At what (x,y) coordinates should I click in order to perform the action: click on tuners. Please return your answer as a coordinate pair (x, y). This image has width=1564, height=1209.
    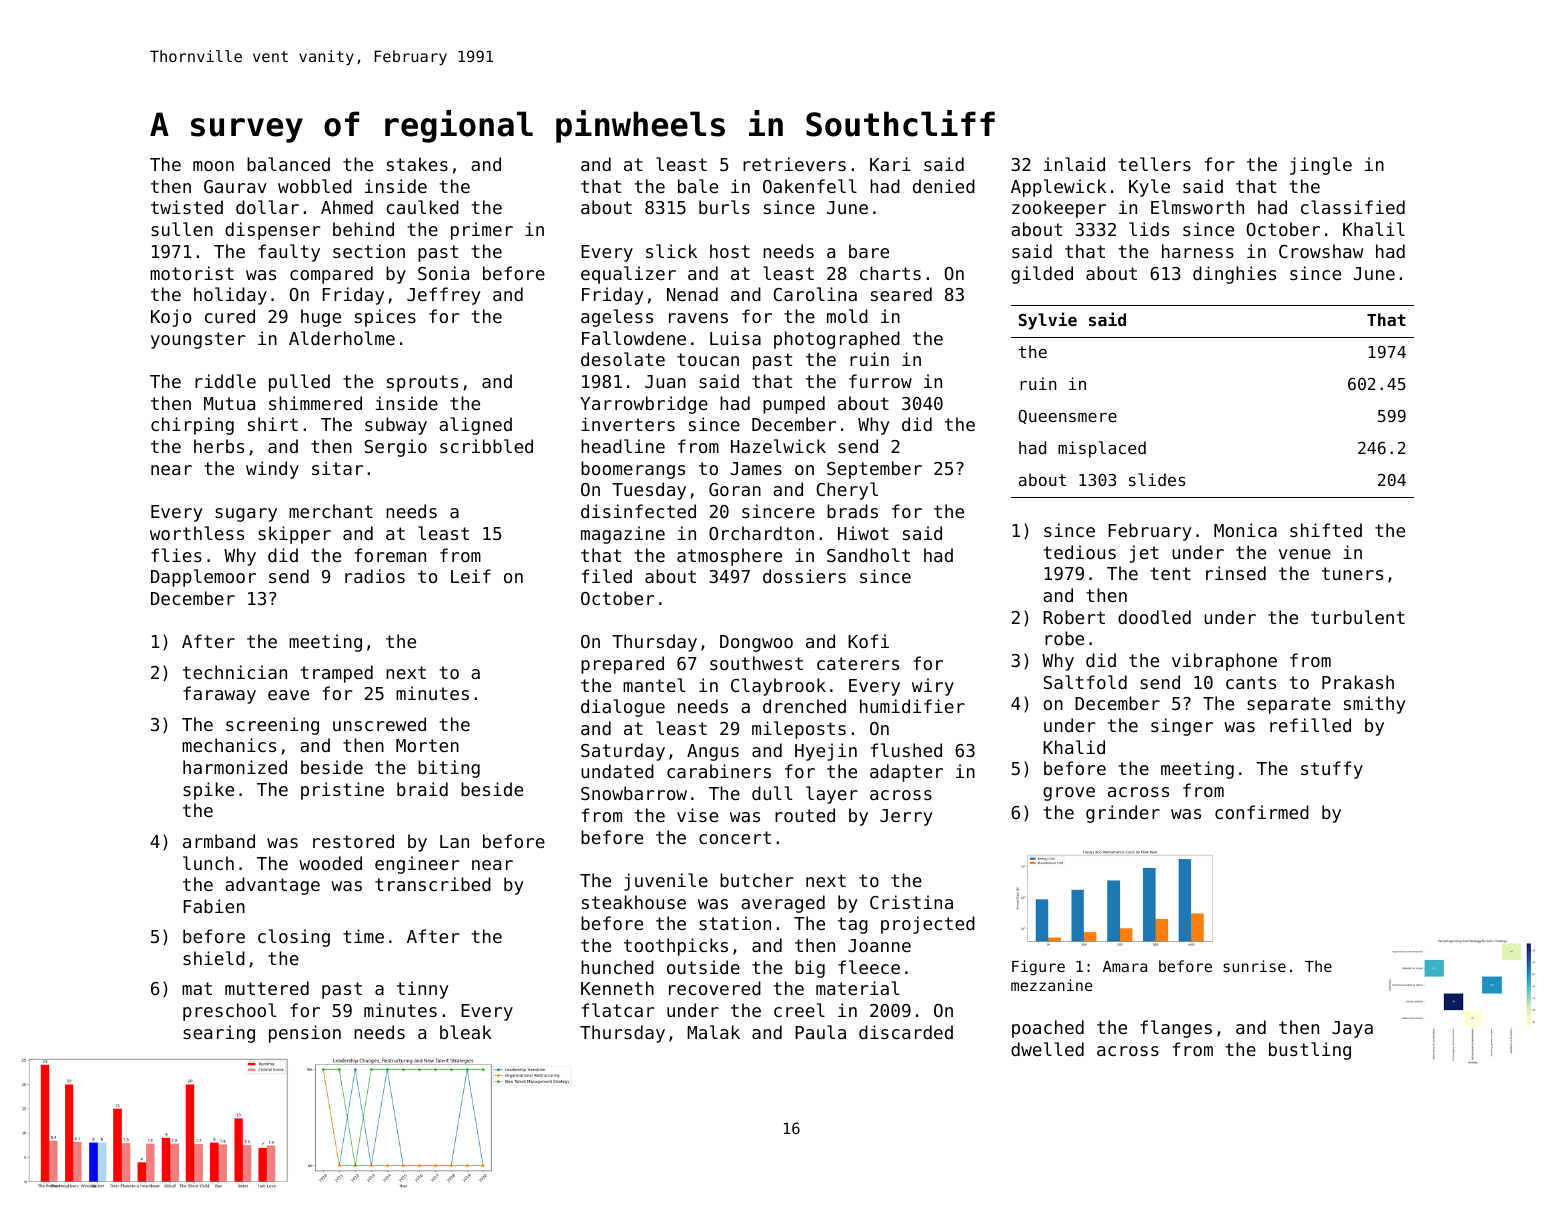
    Looking at the image, I should click on (1352, 573).
